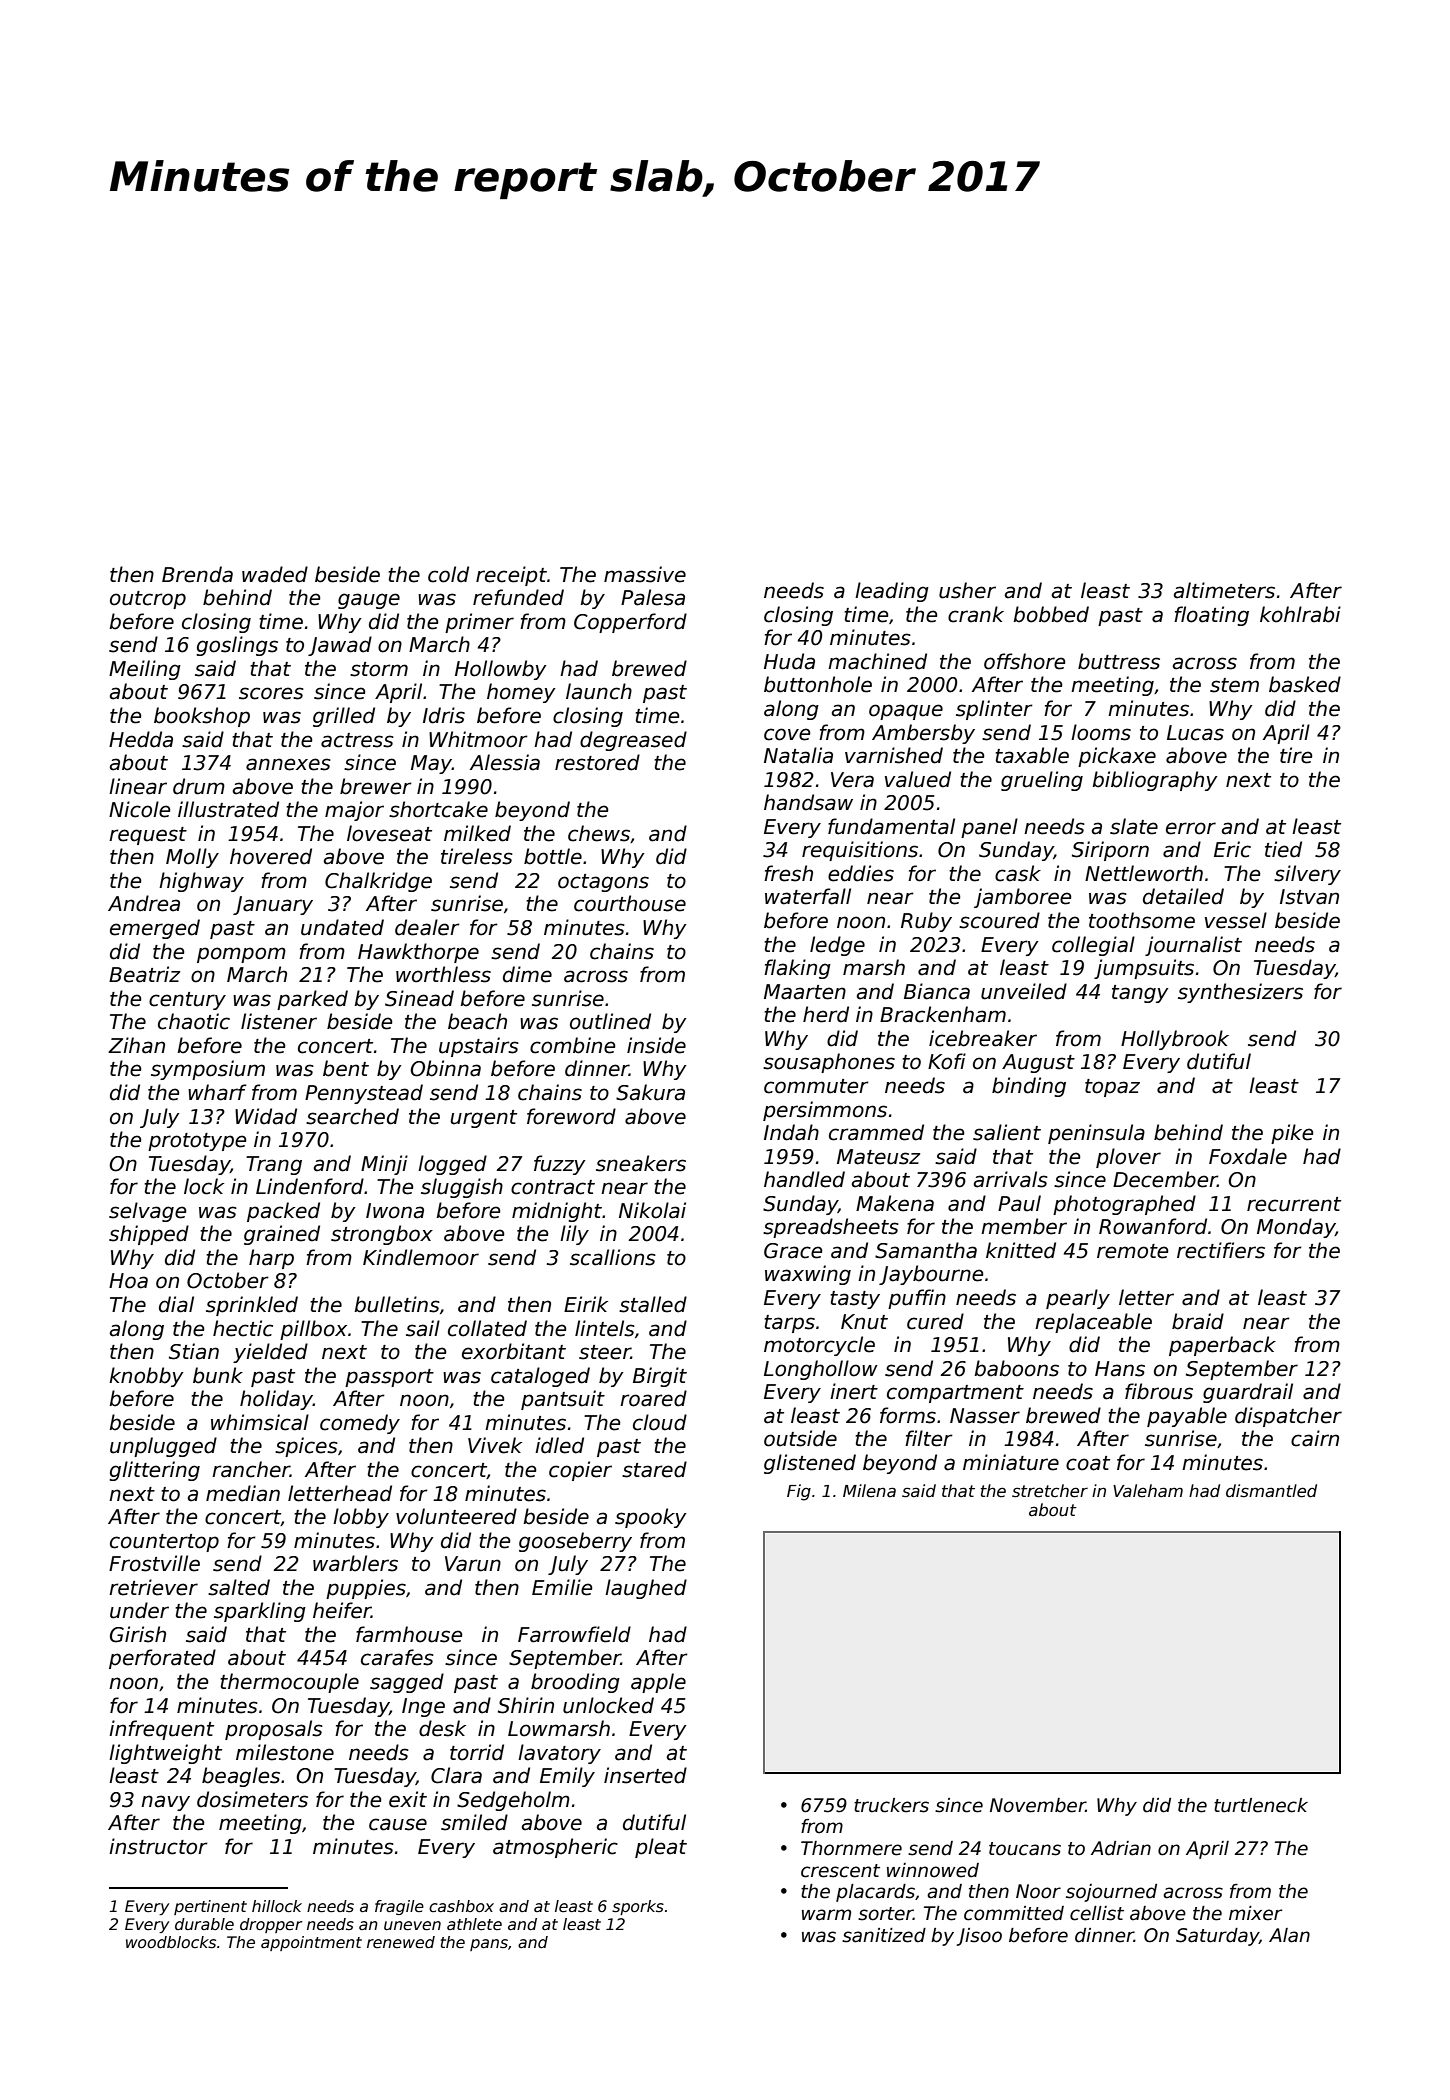  I want to click on massive, so click(645, 574).
